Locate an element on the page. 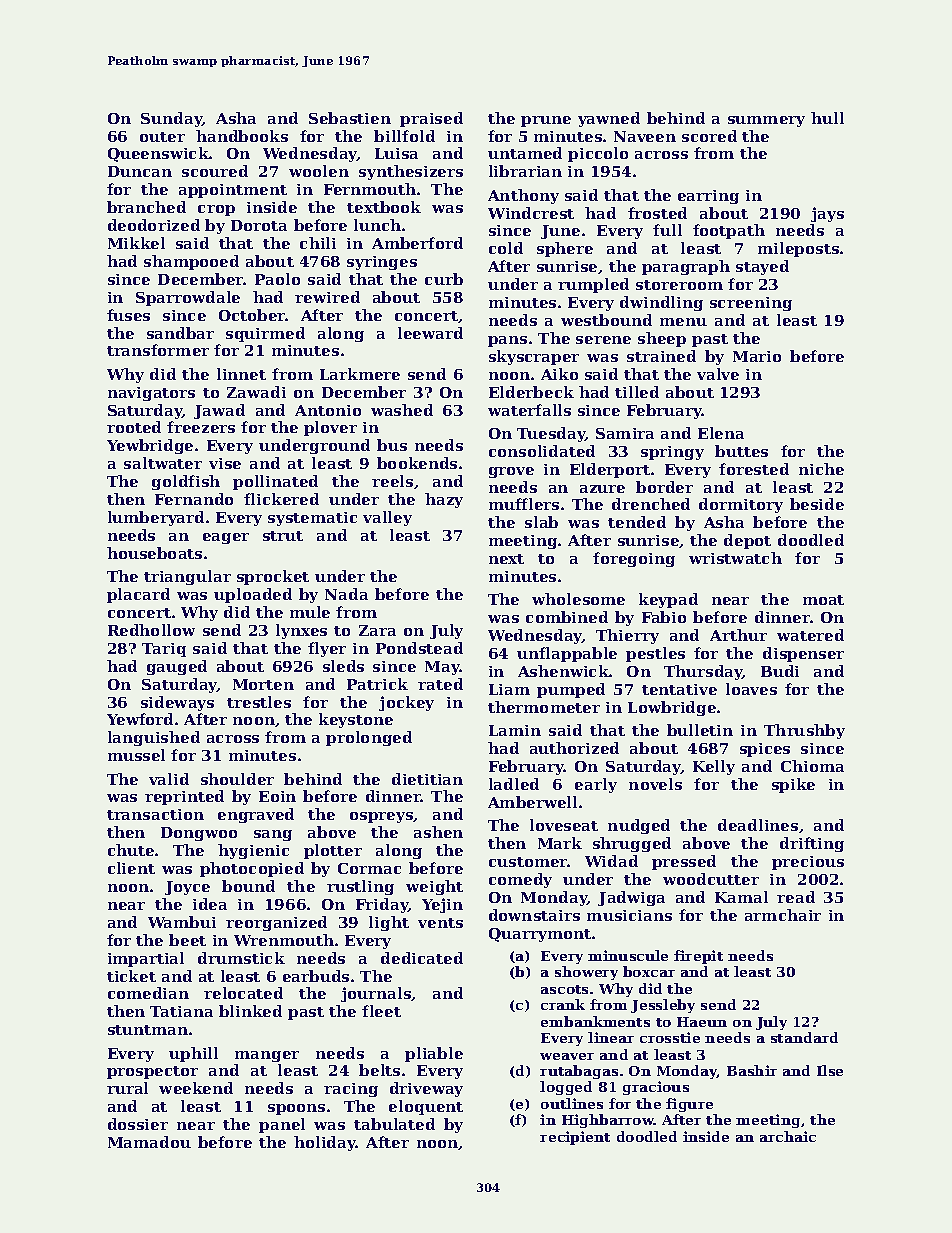  dwindling is located at coordinates (661, 303).
